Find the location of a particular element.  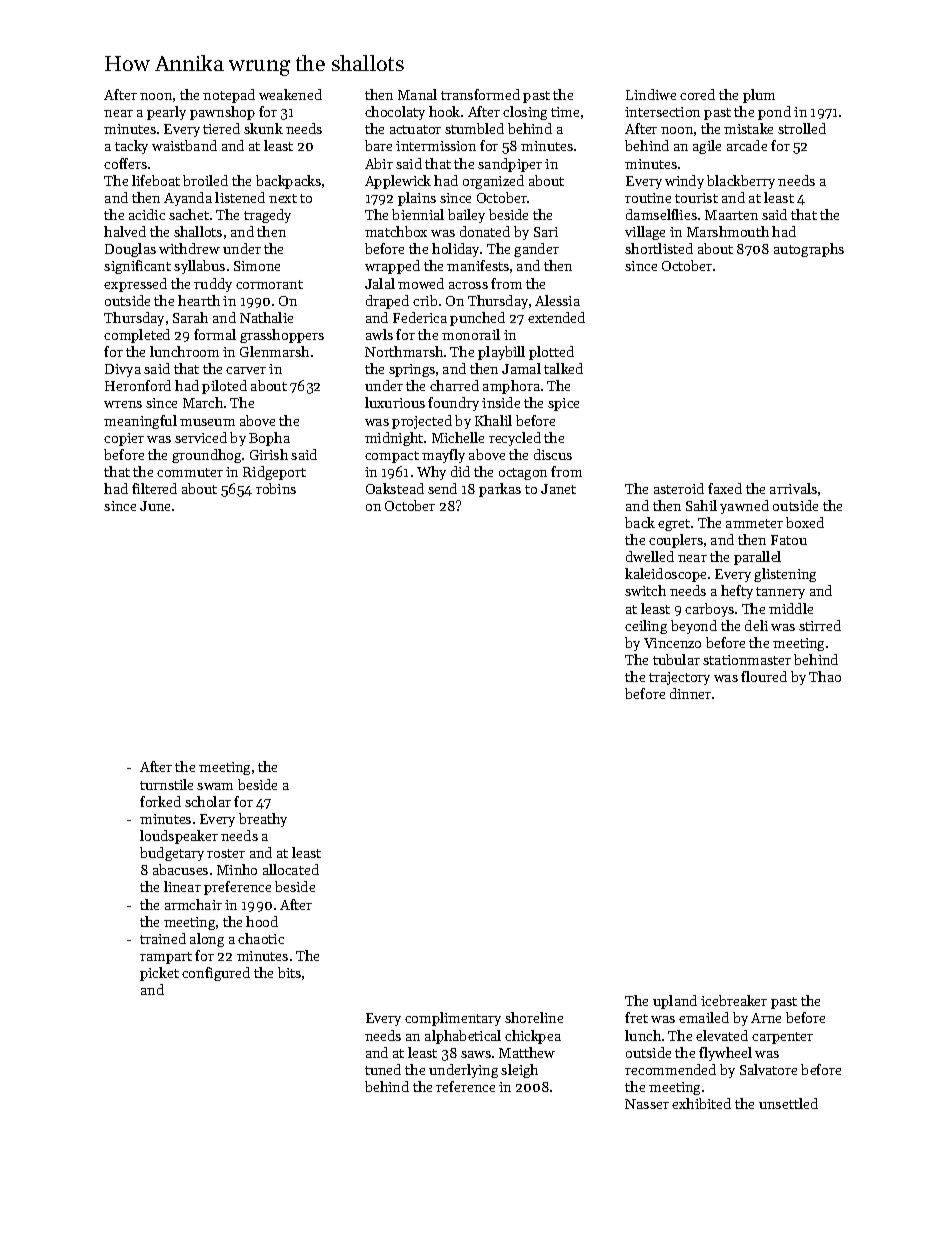

Thao is located at coordinates (825, 676).
